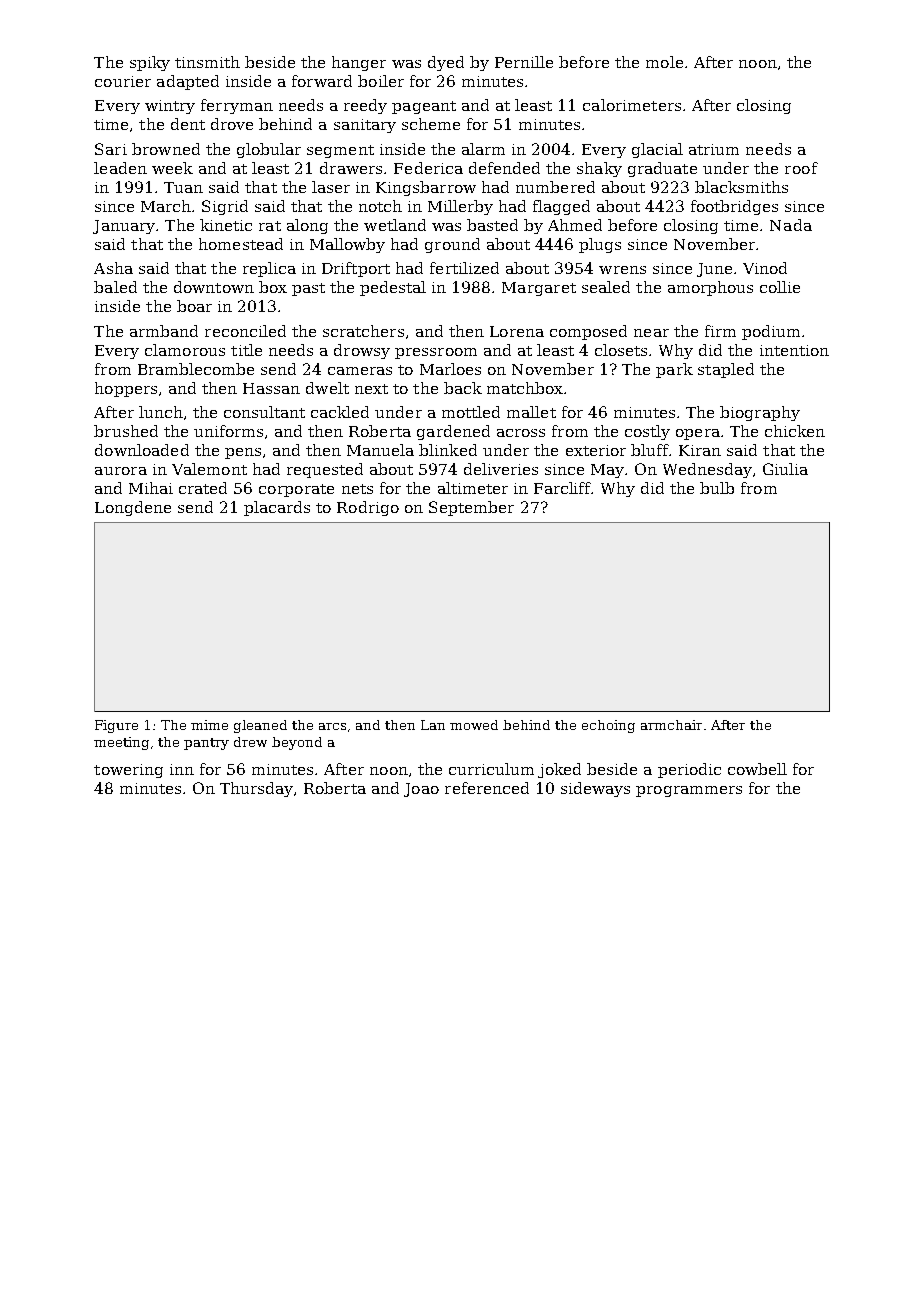 This image has height=1308, width=924. Describe the element at coordinates (474, 725) in the image. I see `mowed` at that location.
